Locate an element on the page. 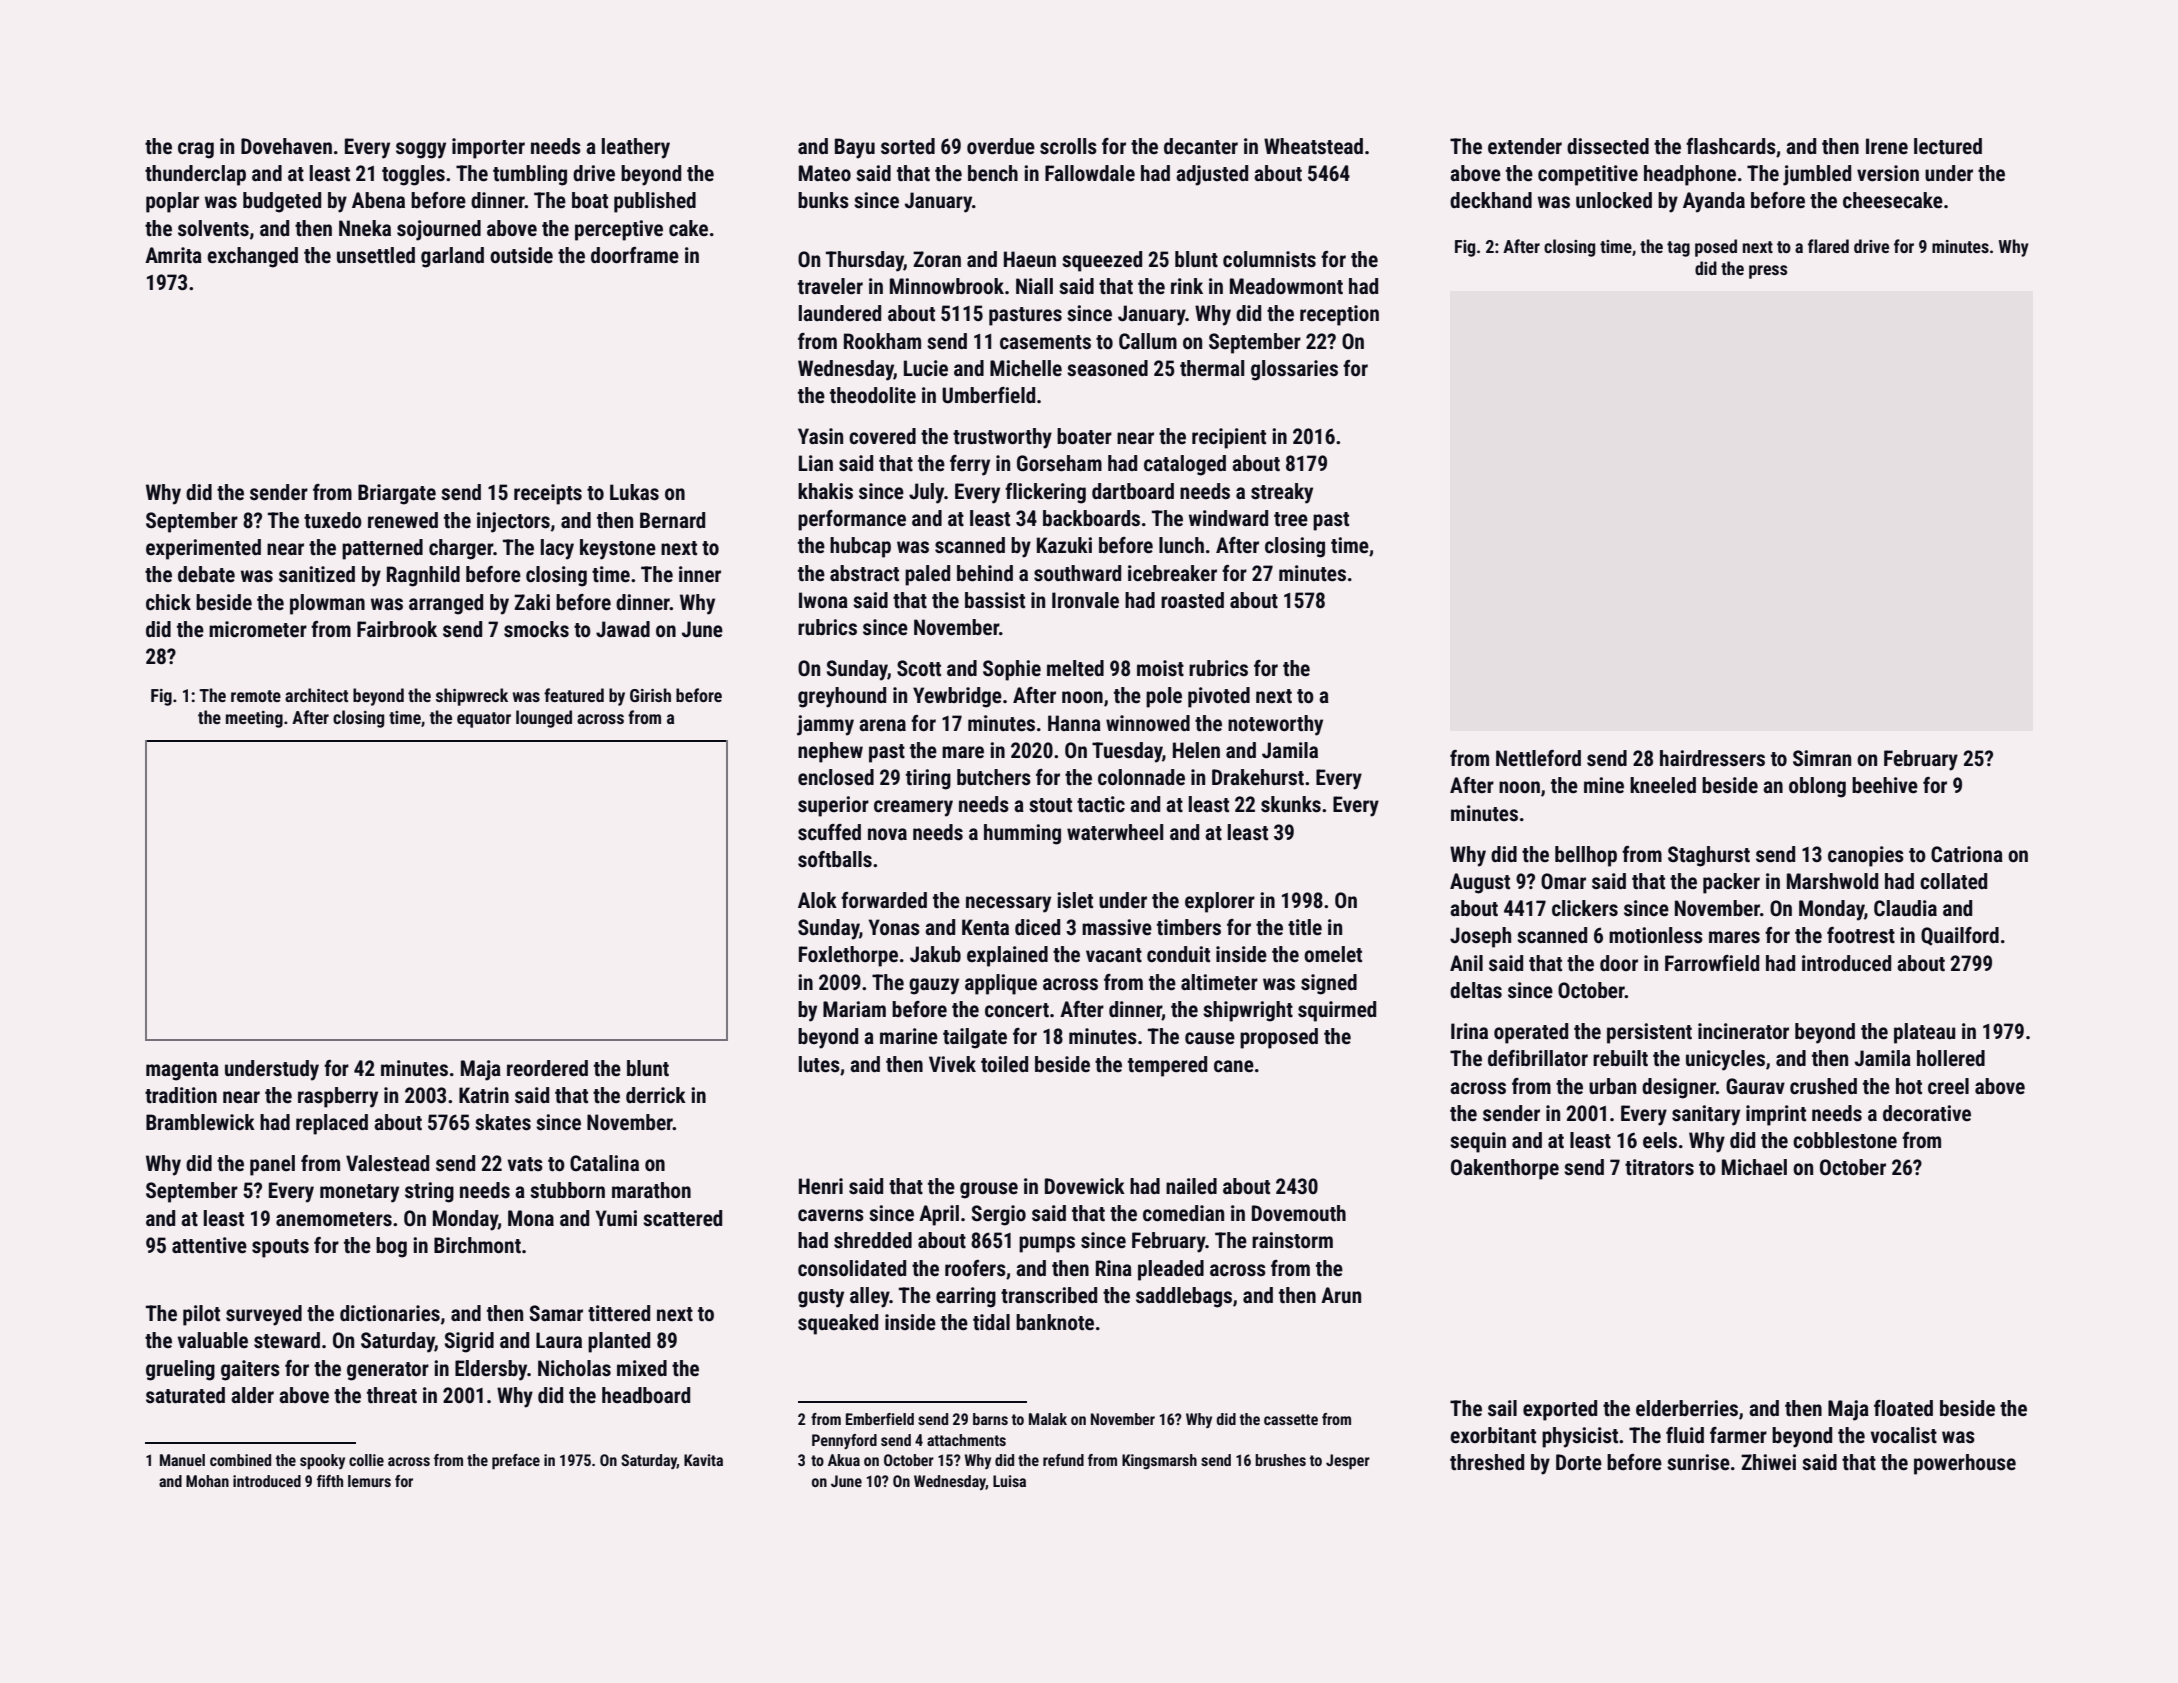 The width and height of the page is (2178, 1683). press is located at coordinates (1768, 272).
